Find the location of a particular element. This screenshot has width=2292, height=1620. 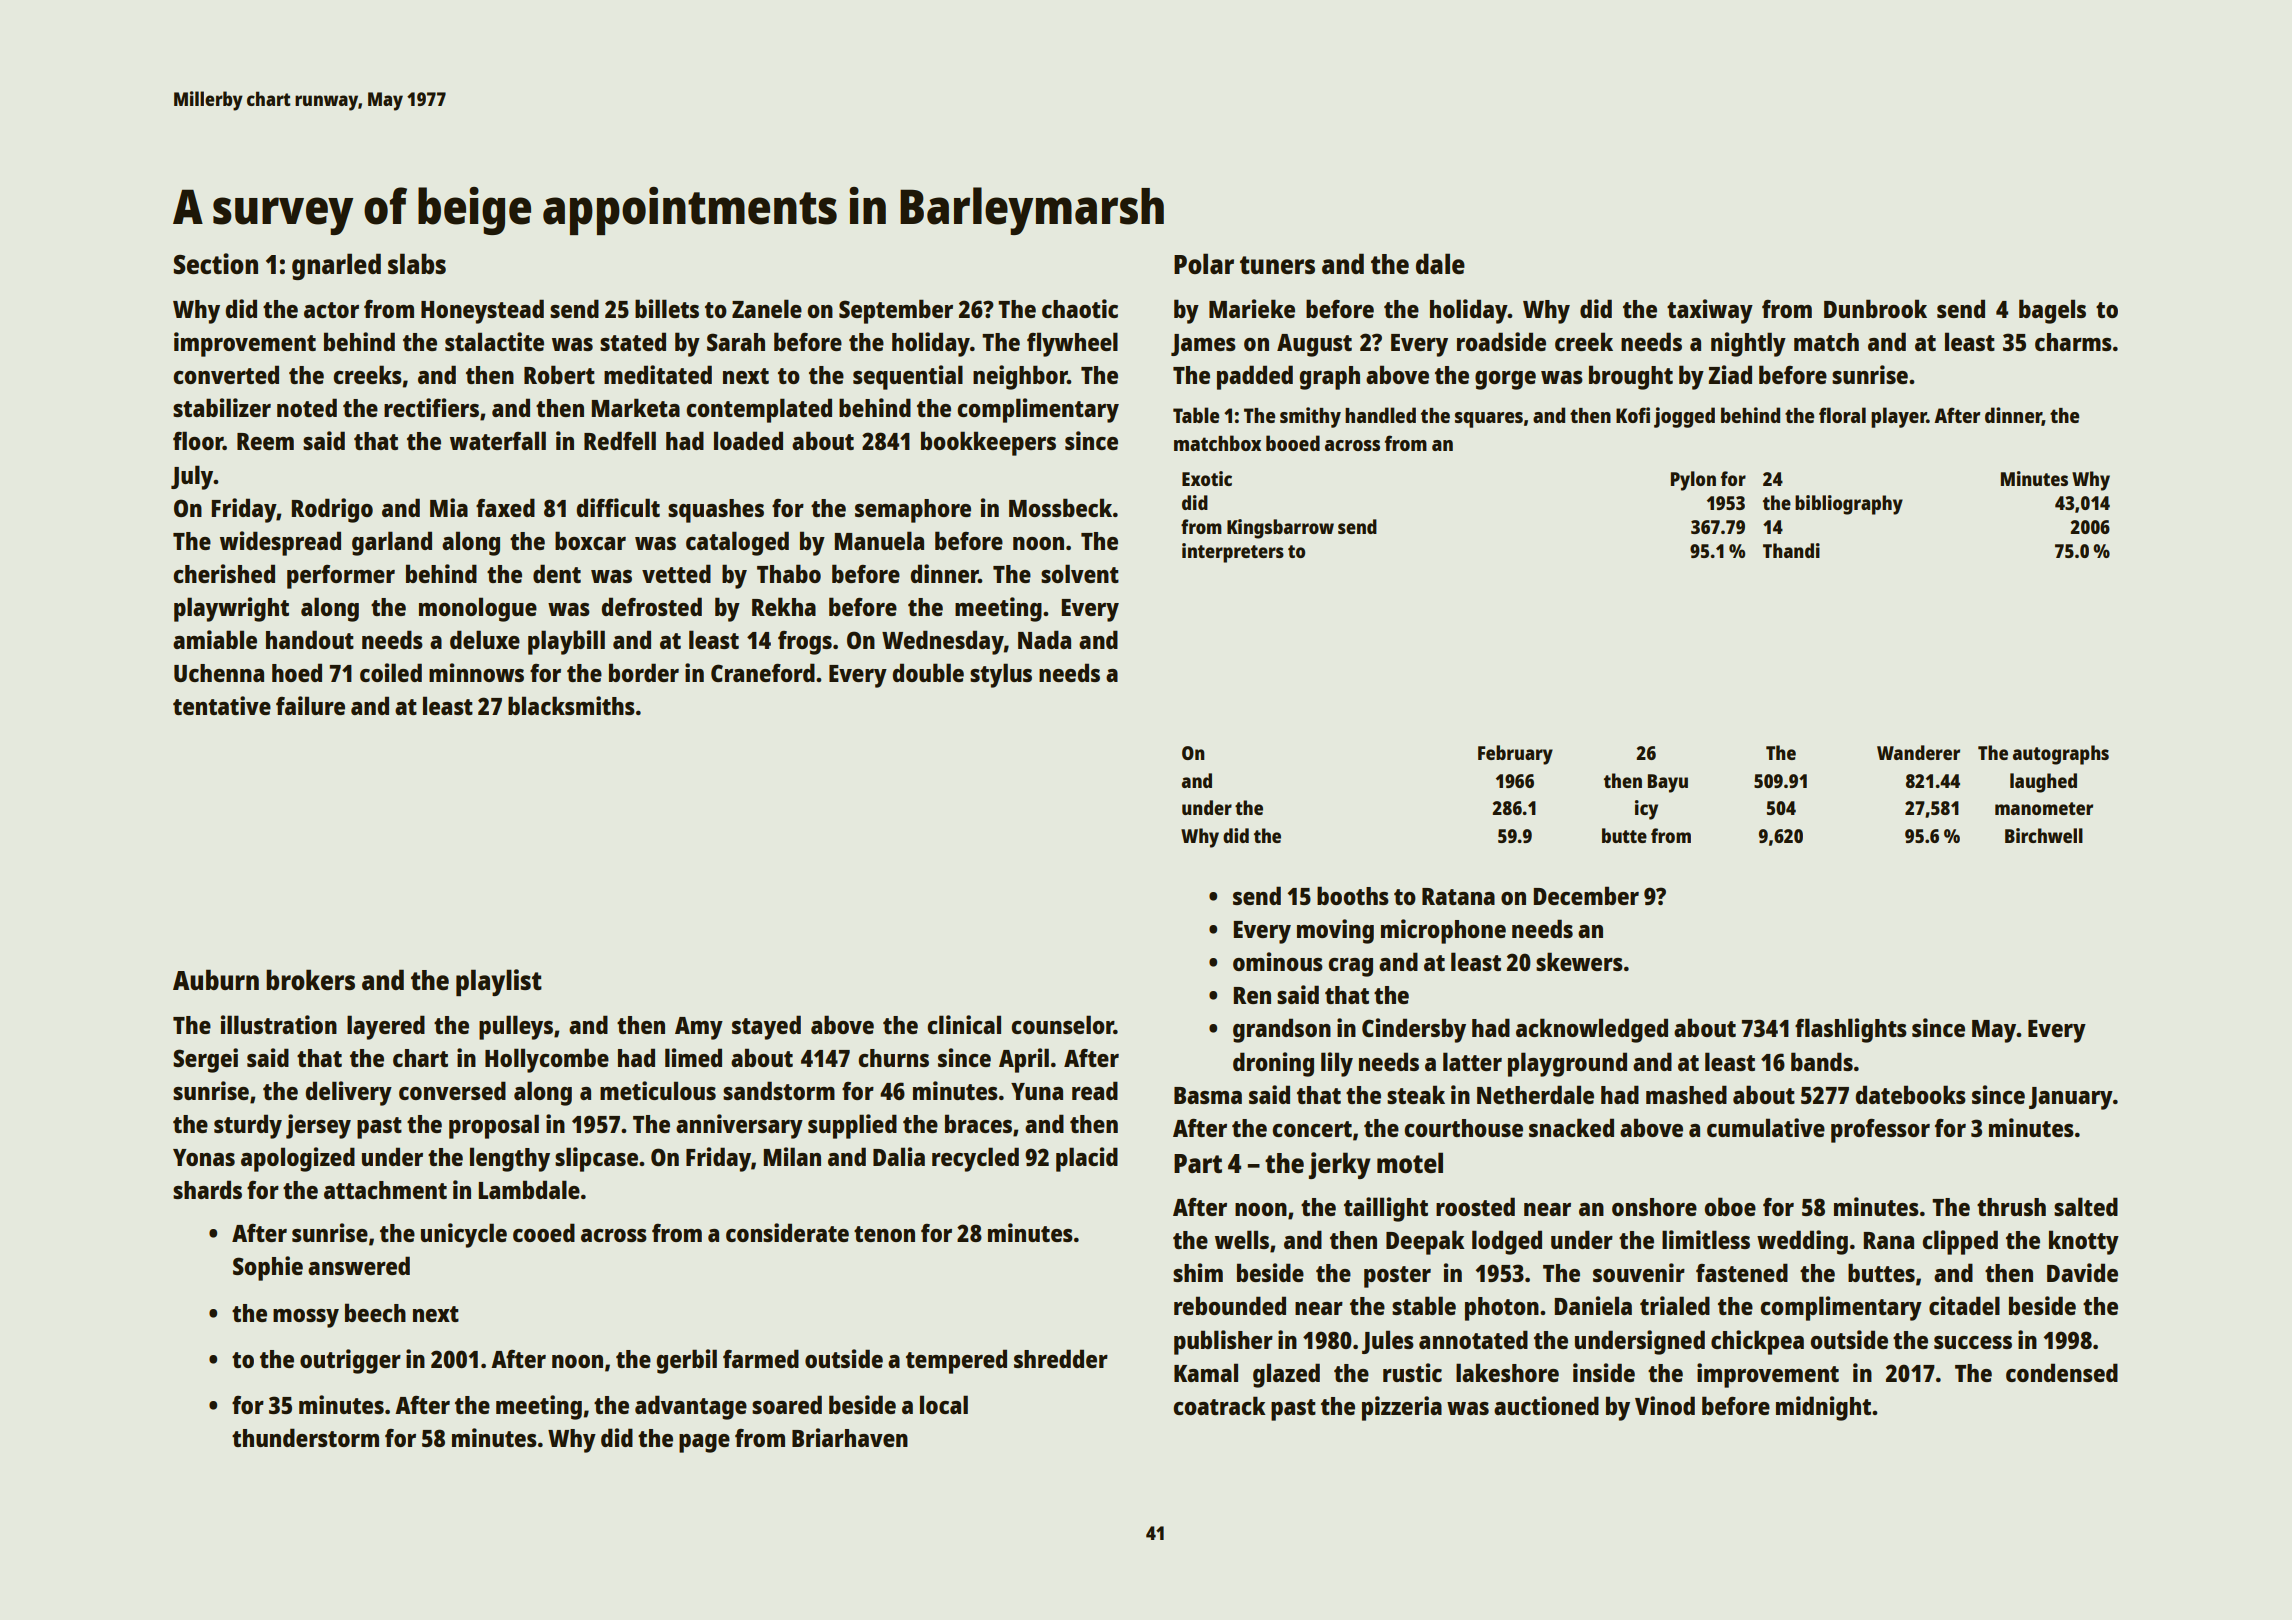

outrigger is located at coordinates (350, 1361).
